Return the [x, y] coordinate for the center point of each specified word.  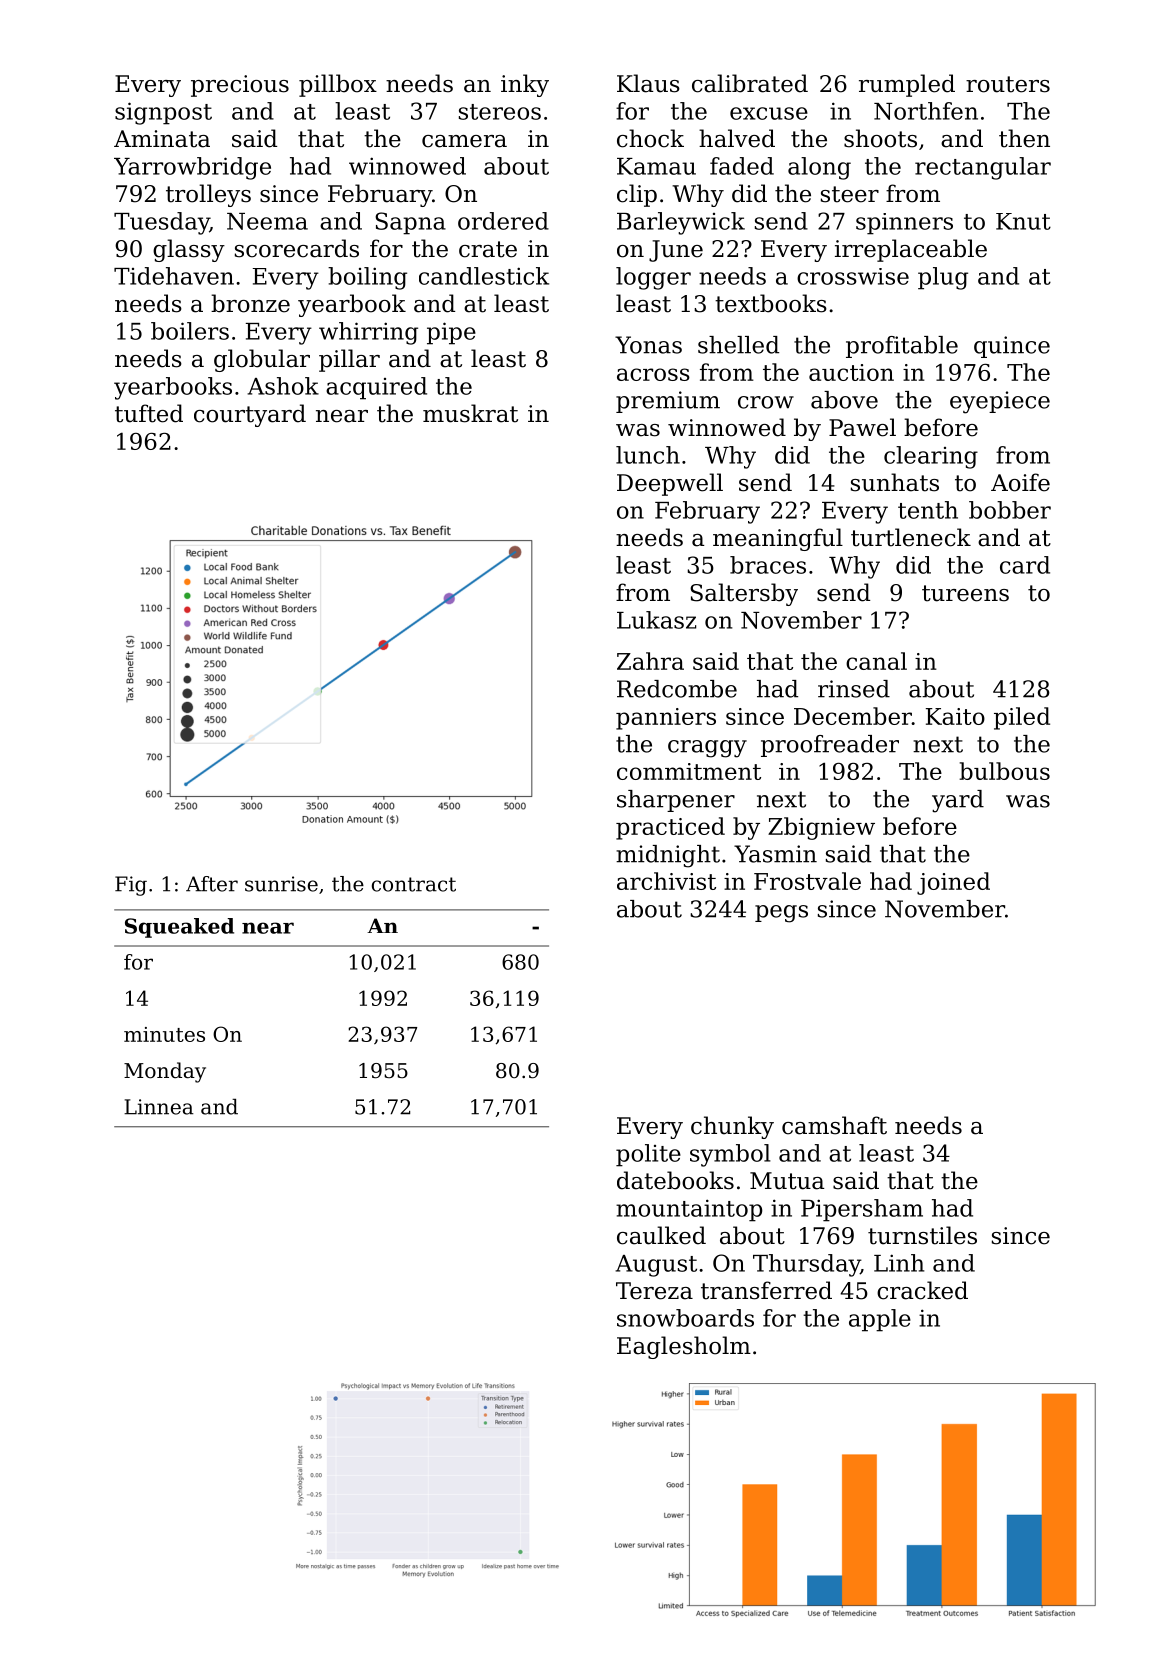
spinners [904, 224]
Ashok [283, 386]
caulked [661, 1235]
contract [414, 884]
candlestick [484, 276]
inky [525, 85]
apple [880, 1320]
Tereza [654, 1291]
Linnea [159, 1107]
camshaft [834, 1125]
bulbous [1004, 771]
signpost [163, 113]
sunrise [281, 884]
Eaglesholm [684, 1347]
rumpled [907, 85]
